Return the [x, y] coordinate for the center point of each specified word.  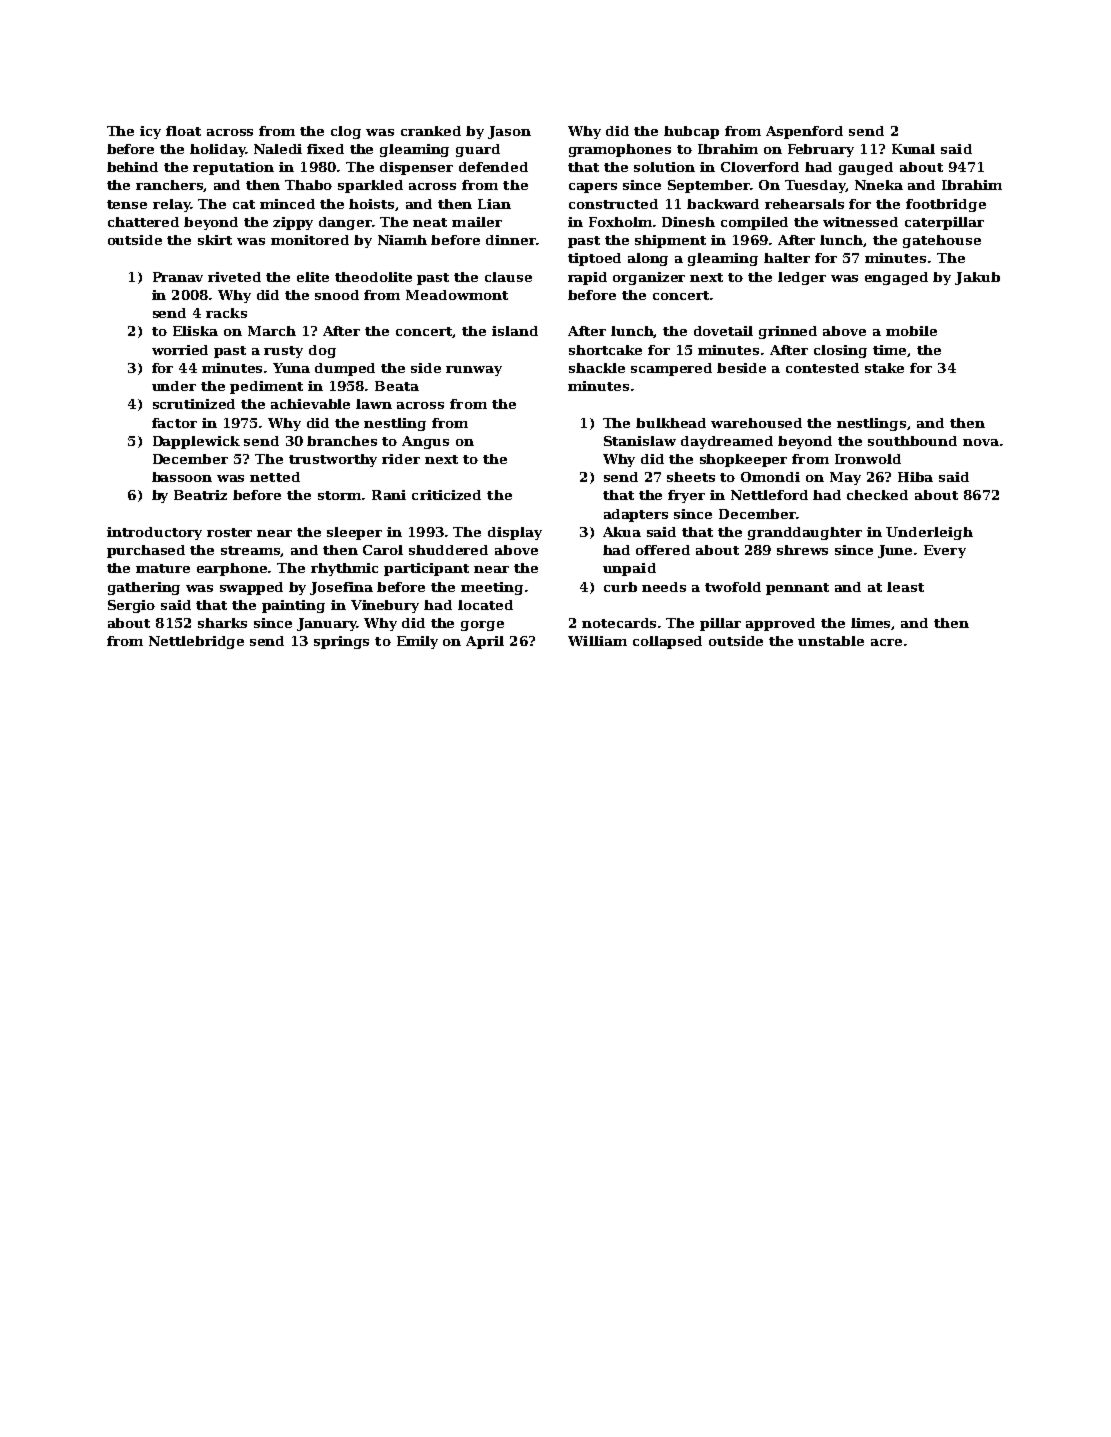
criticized [446, 495]
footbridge [946, 205]
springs [341, 642]
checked [877, 495]
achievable [310, 404]
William [597, 641]
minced [287, 204]
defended [493, 167]
